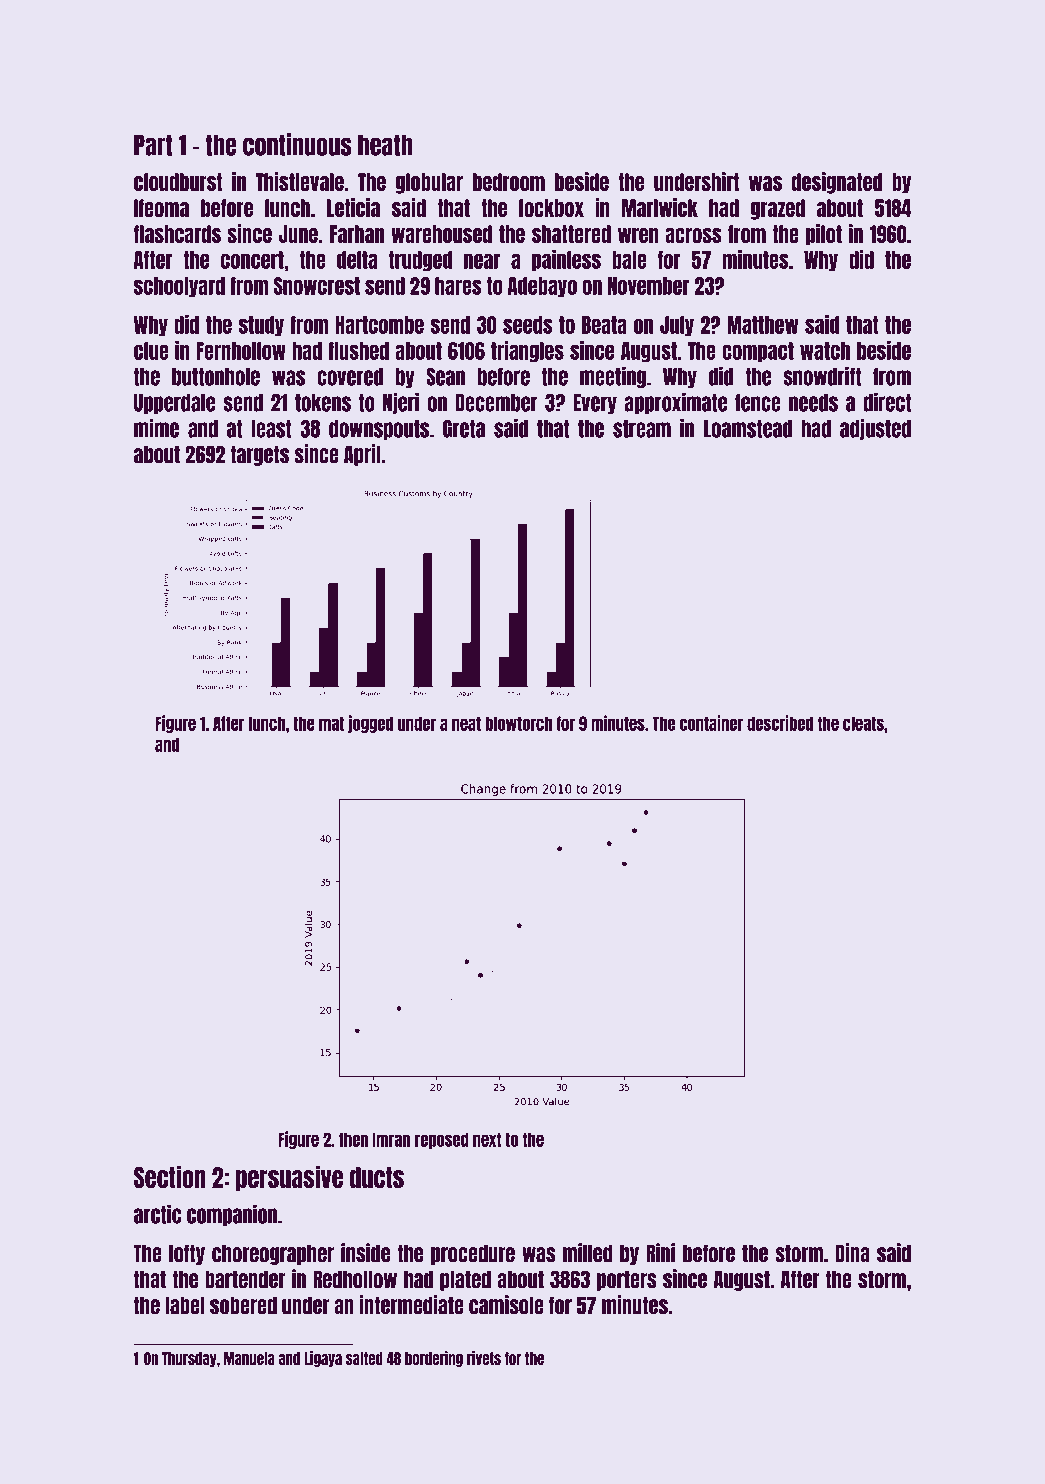  Describe the element at coordinates (863, 723) in the screenshot. I see `cleats` at that location.
